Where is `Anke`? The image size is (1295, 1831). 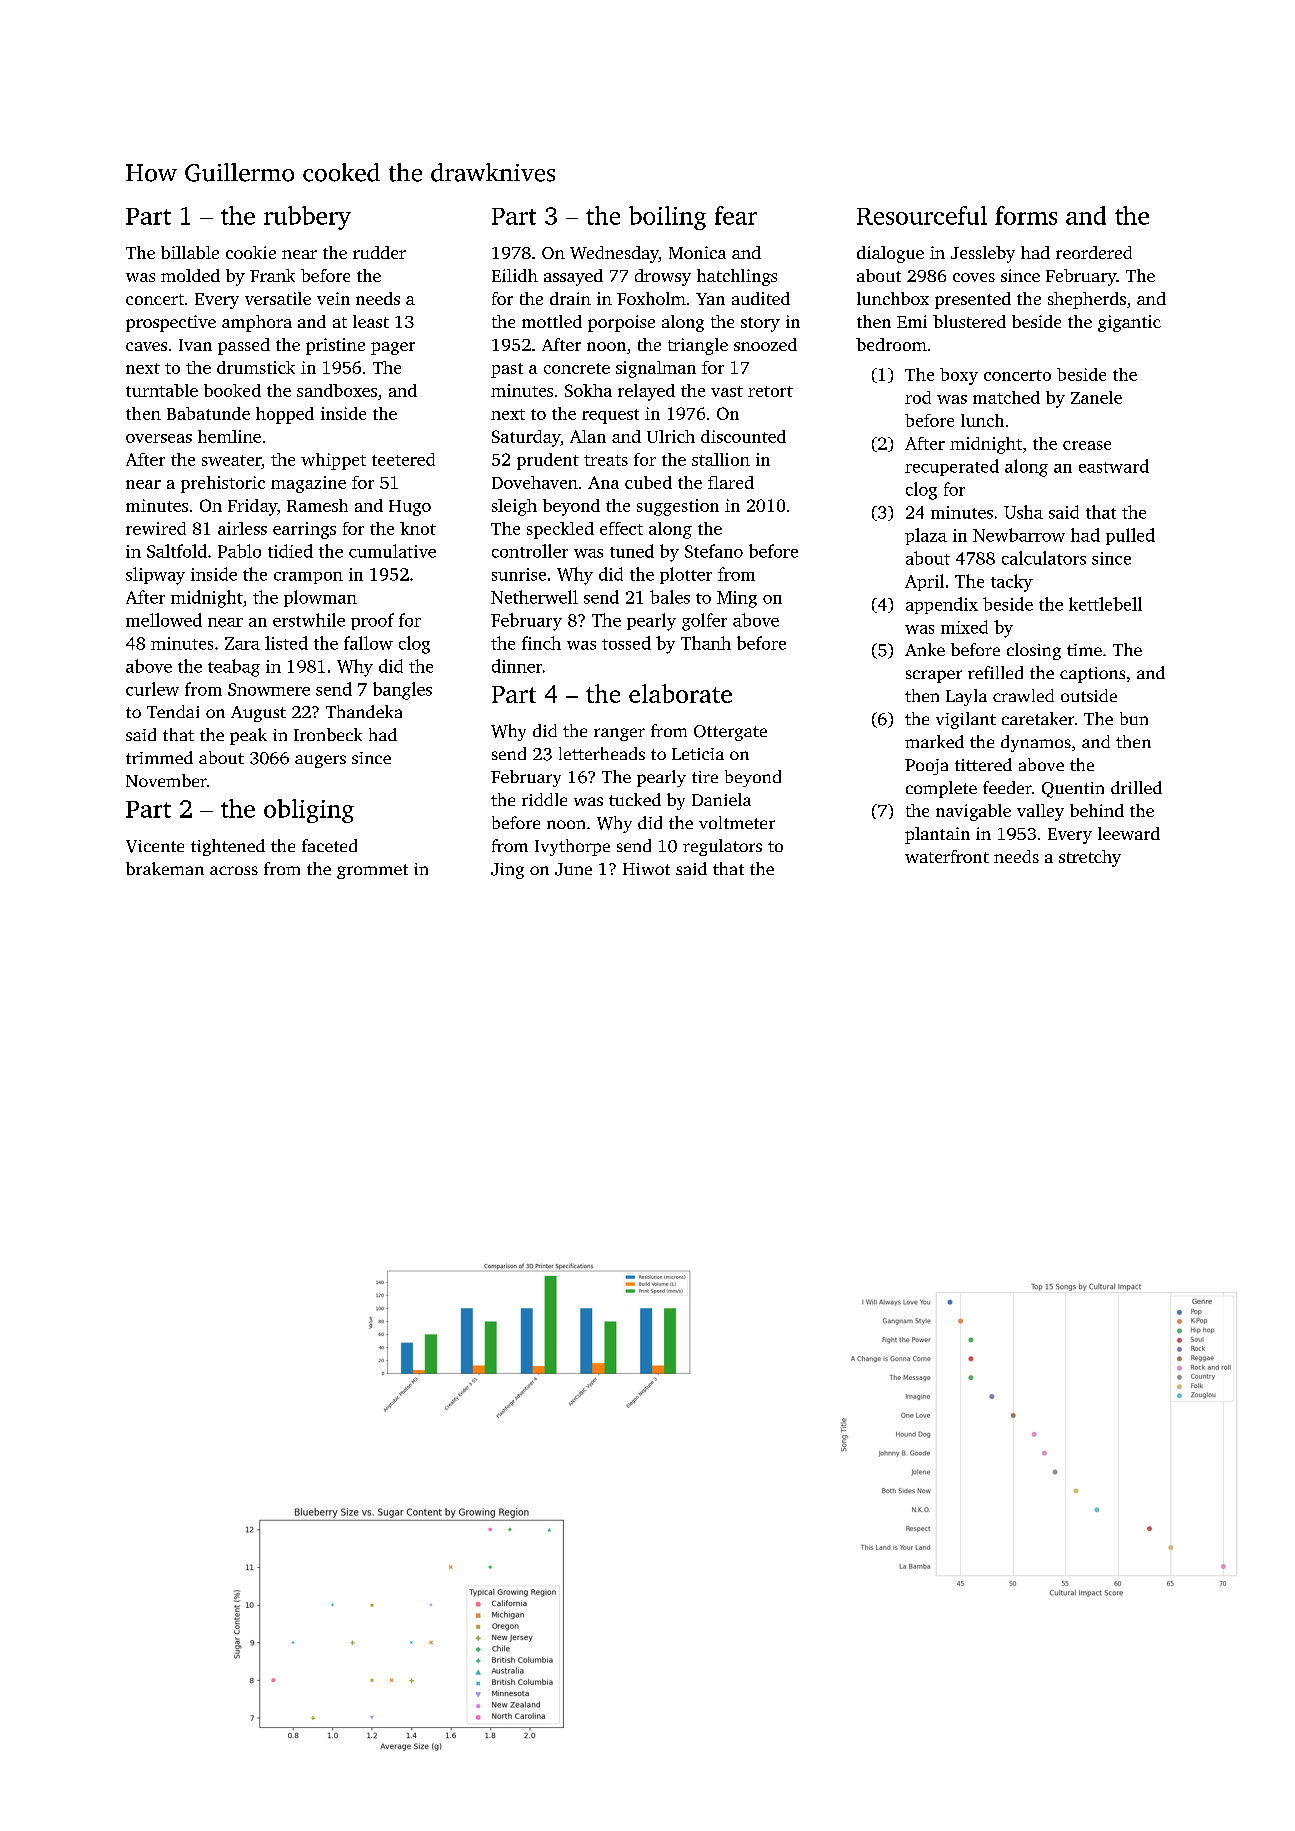
Anke is located at coordinates (925, 649).
